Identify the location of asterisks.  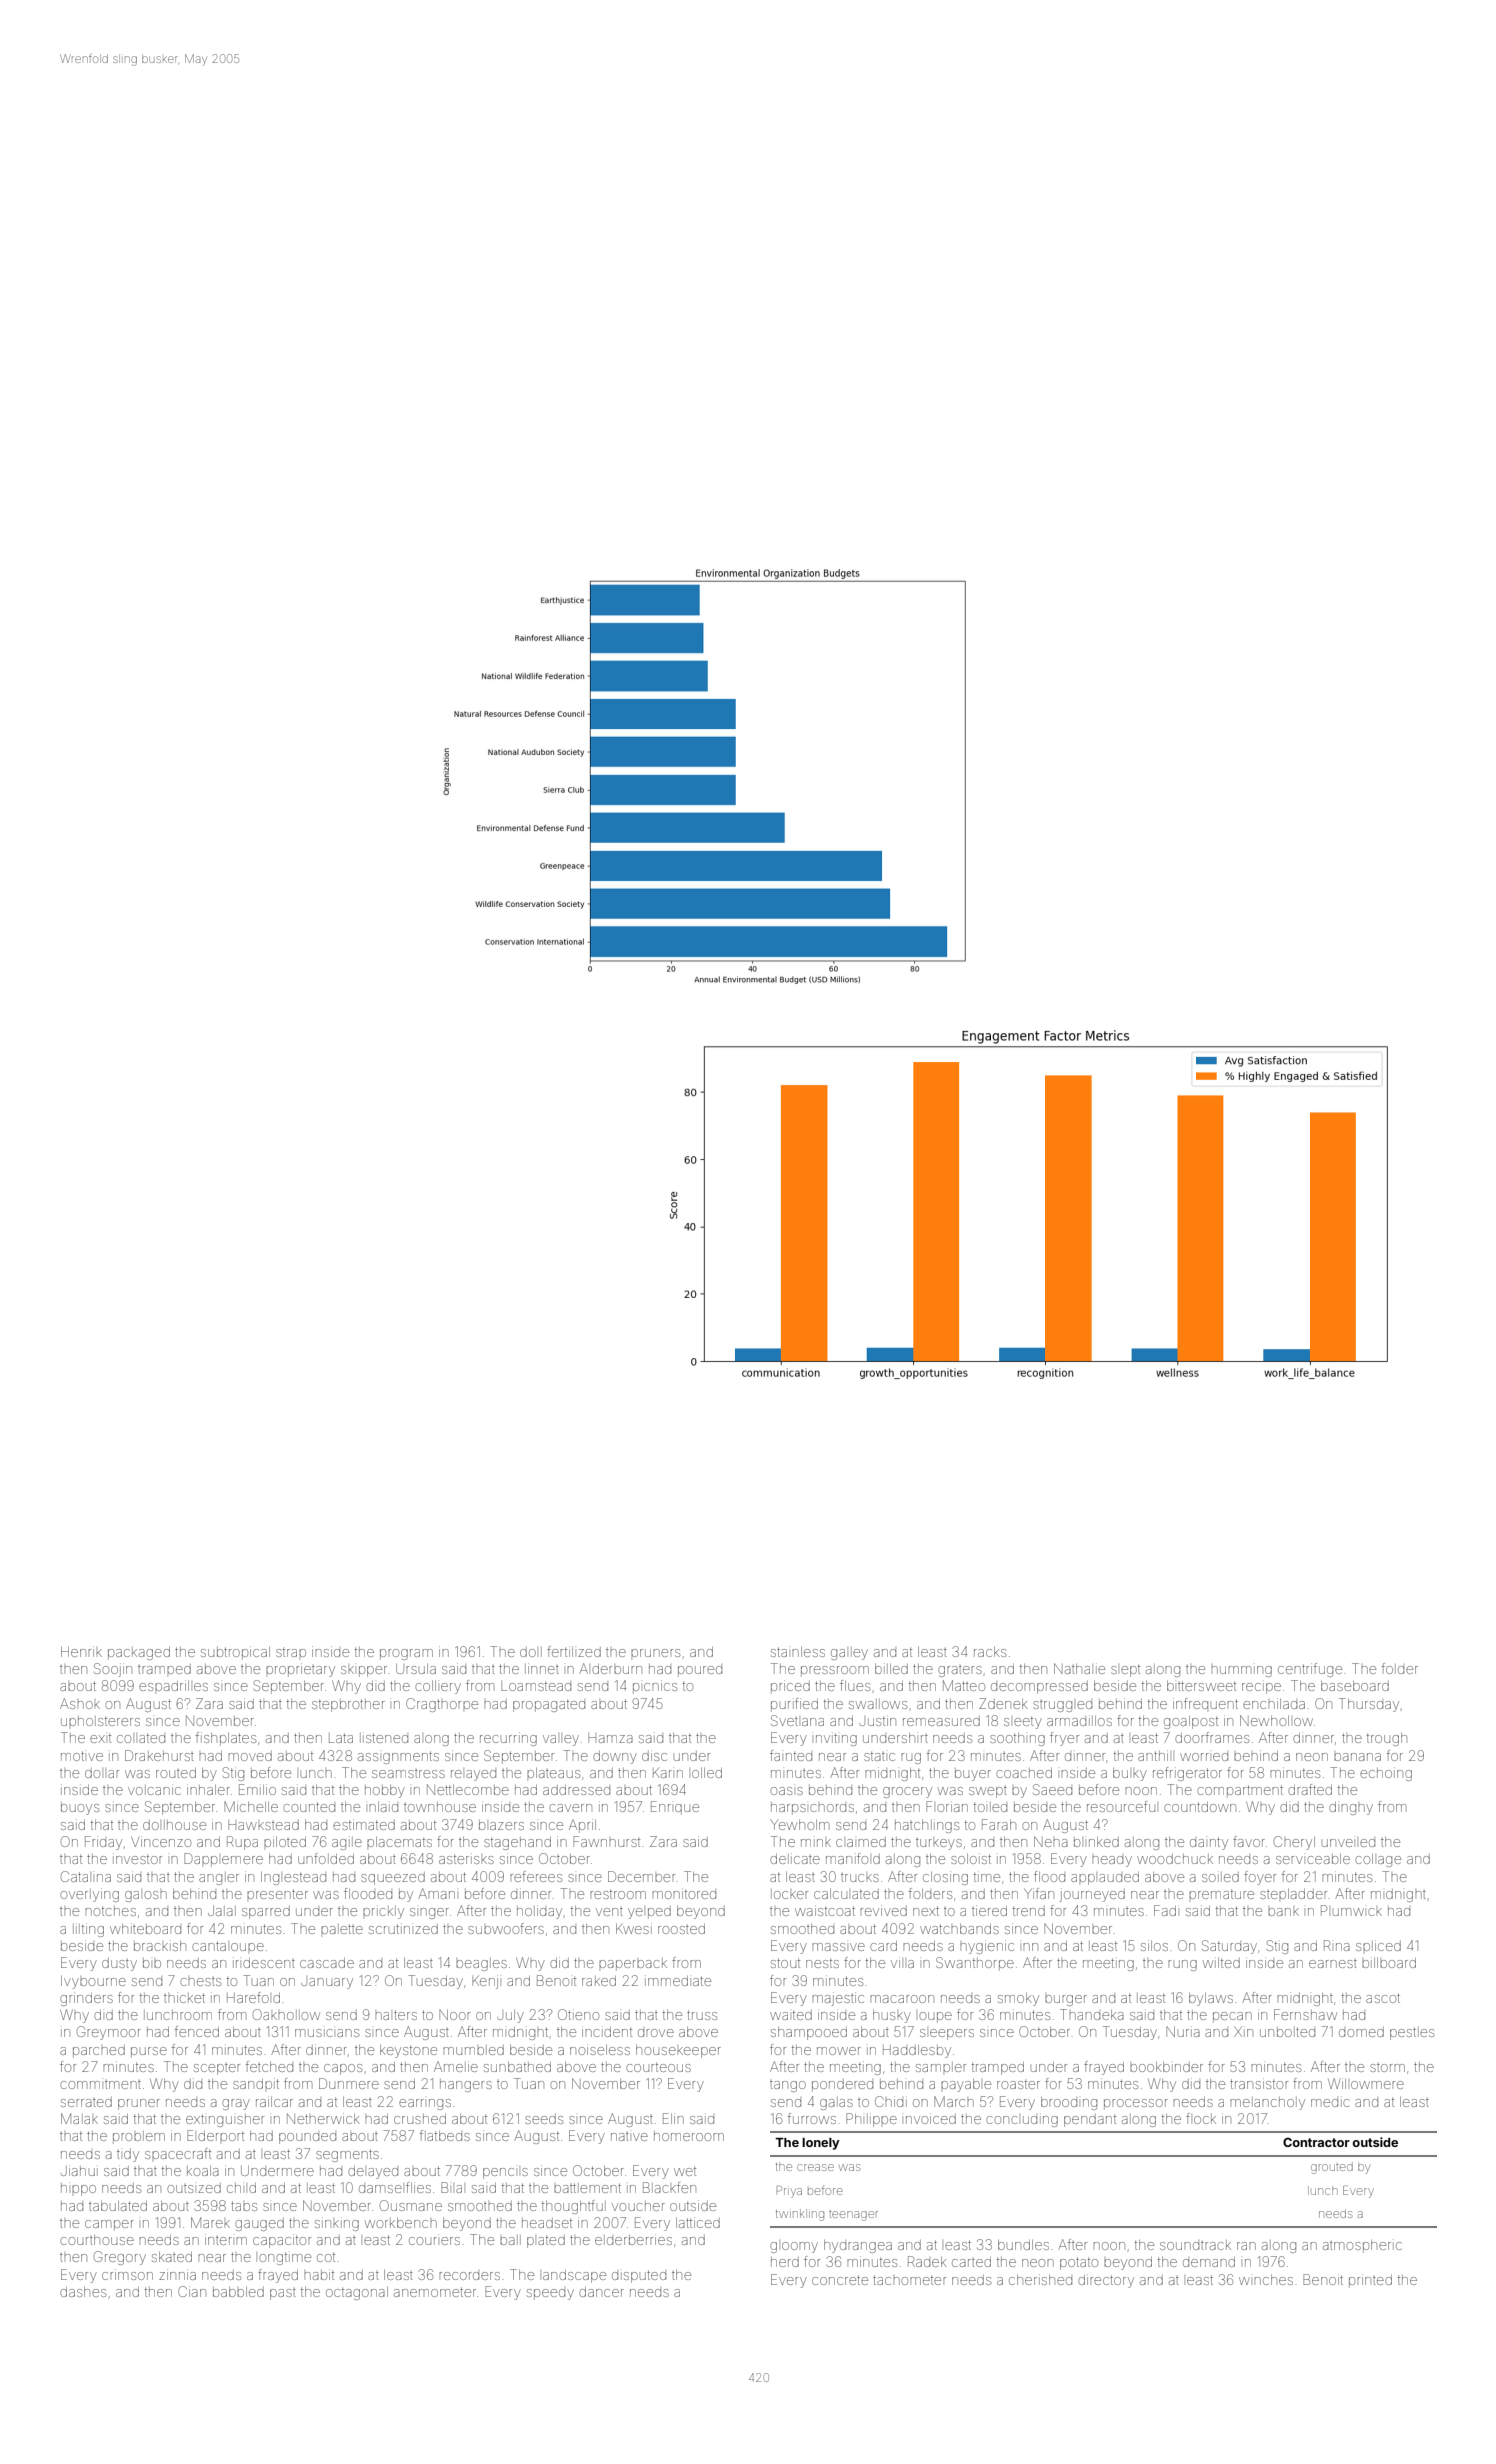
(466, 1859).
